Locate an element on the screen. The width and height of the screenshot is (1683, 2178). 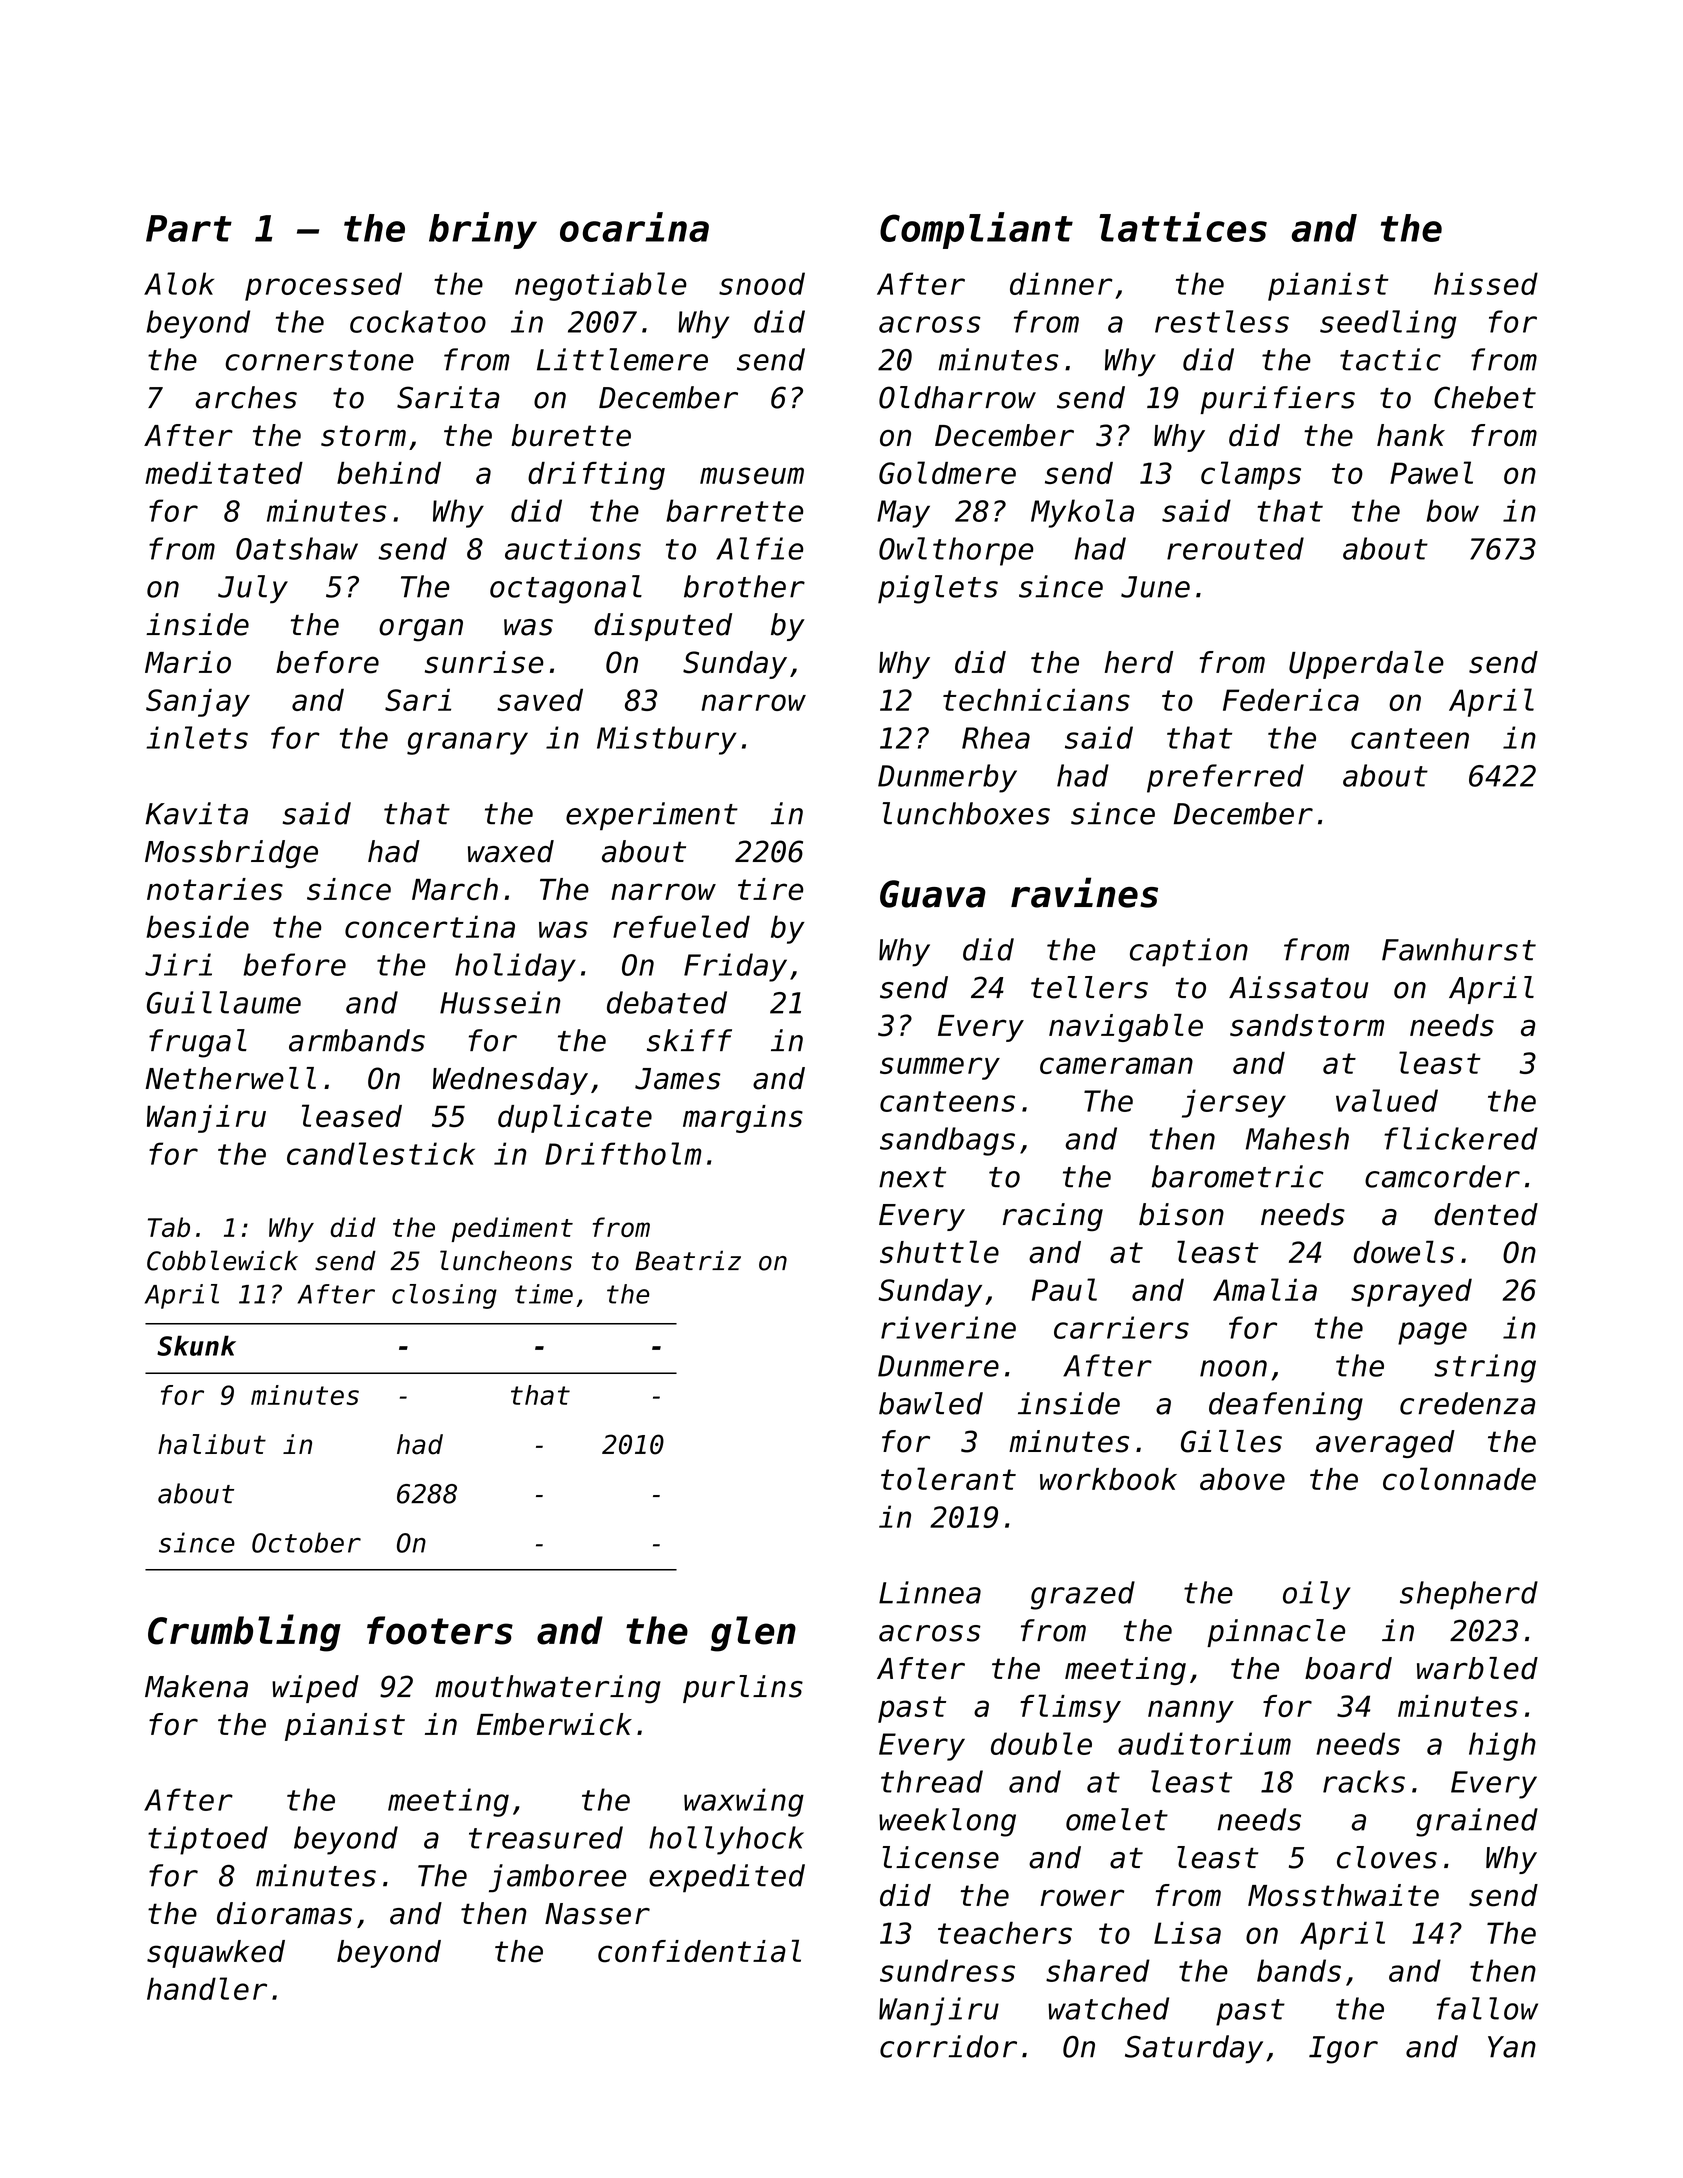
clamps is located at coordinates (1251, 475).
